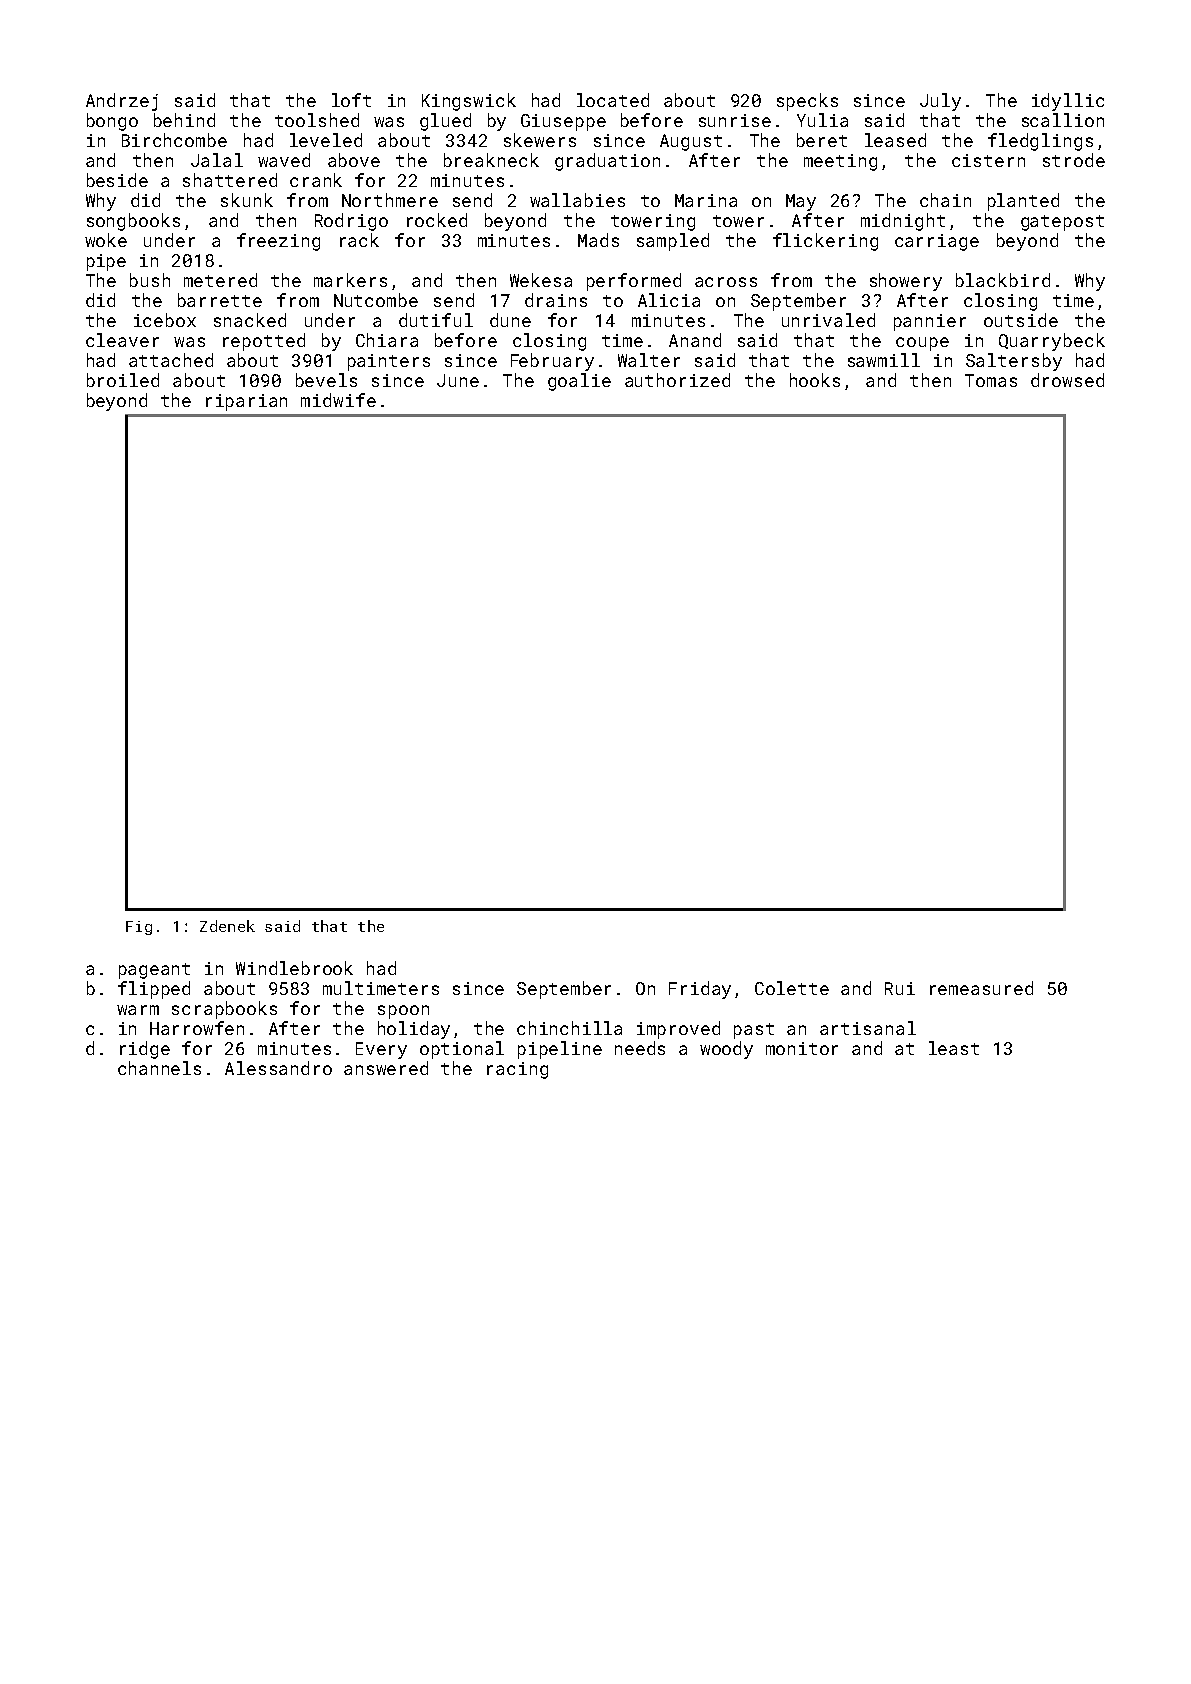 This image has width=1191, height=1684. Describe the element at coordinates (700, 990) in the image. I see `Friday` at that location.
